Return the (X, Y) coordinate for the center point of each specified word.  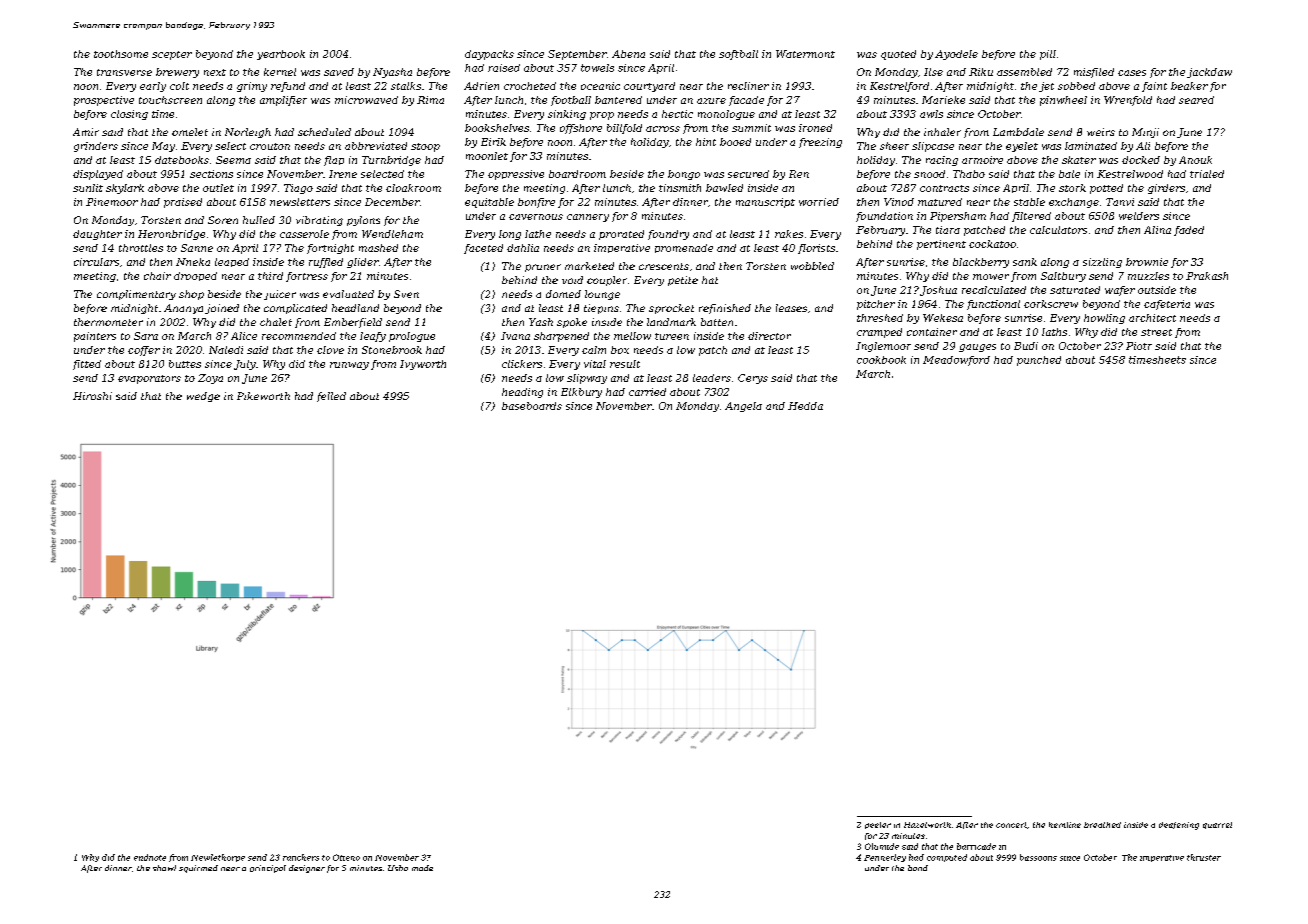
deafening (1179, 826)
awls (931, 114)
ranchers (301, 857)
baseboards (532, 406)
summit (751, 128)
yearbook (281, 55)
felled (331, 397)
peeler (878, 825)
